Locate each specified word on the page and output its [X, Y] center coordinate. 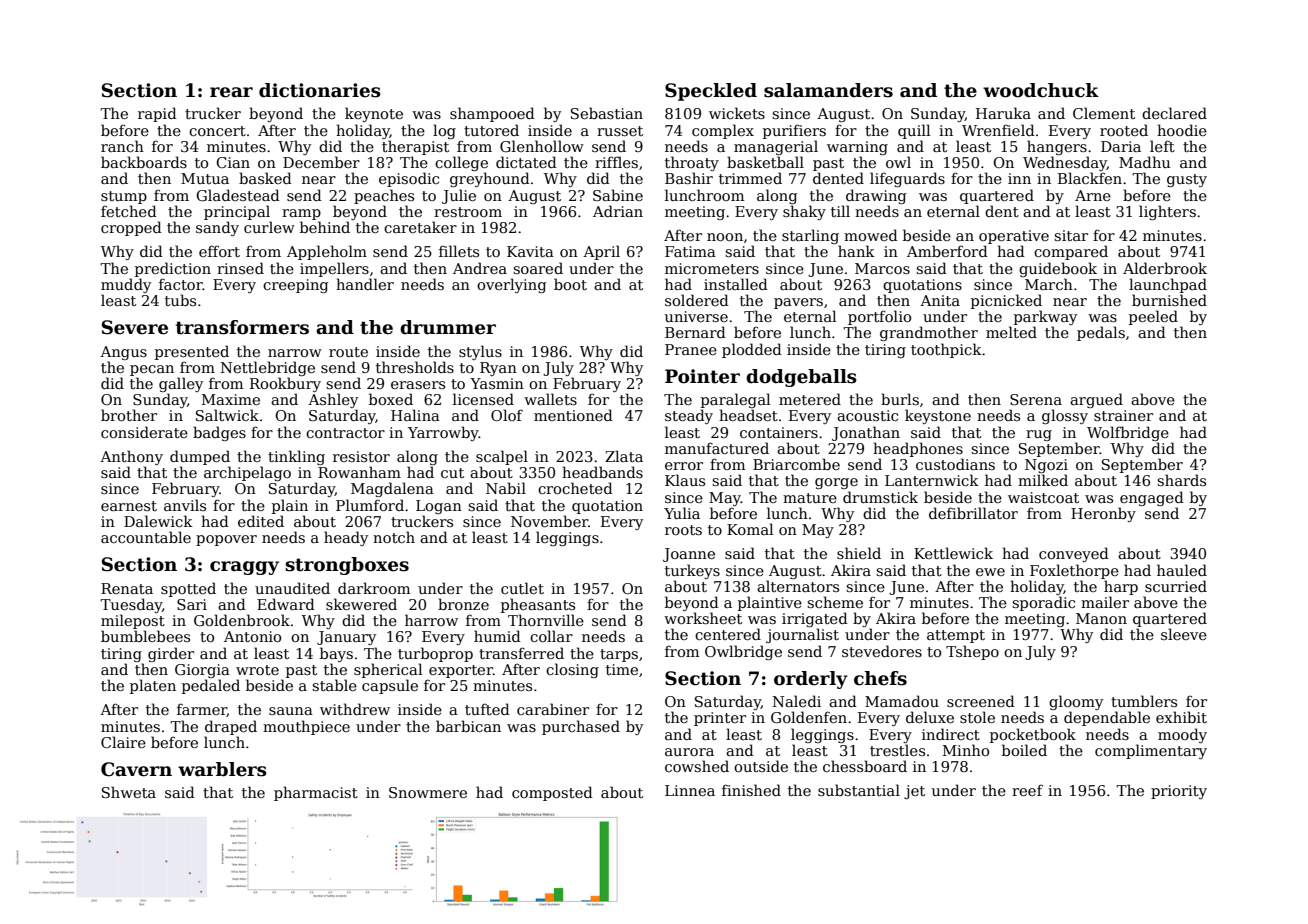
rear [231, 92]
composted [552, 793]
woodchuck [1041, 90]
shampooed [492, 114]
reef [1027, 790]
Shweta [129, 792]
